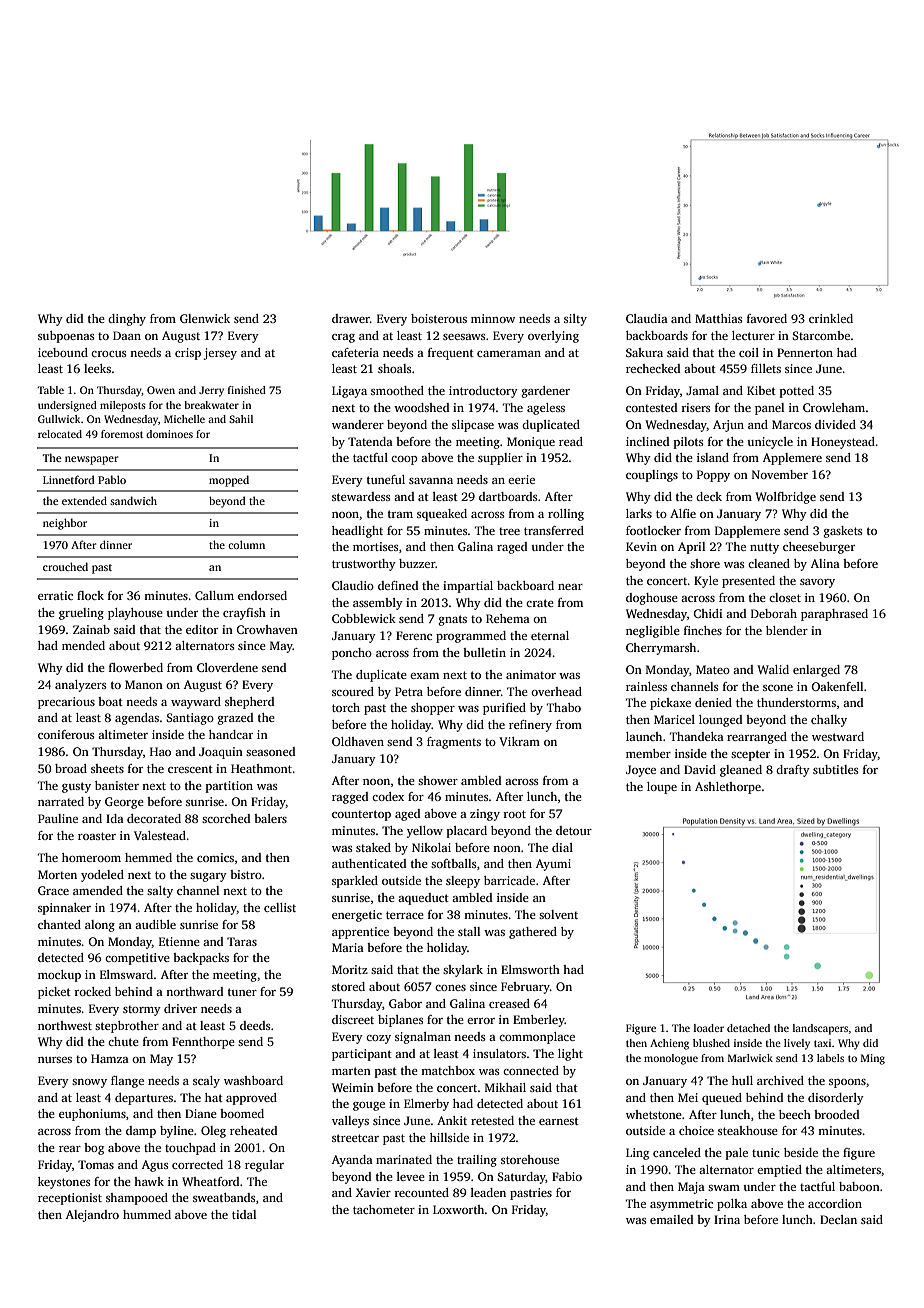 The width and height of the document is (924, 1308). I want to click on drawer, so click(351, 318).
